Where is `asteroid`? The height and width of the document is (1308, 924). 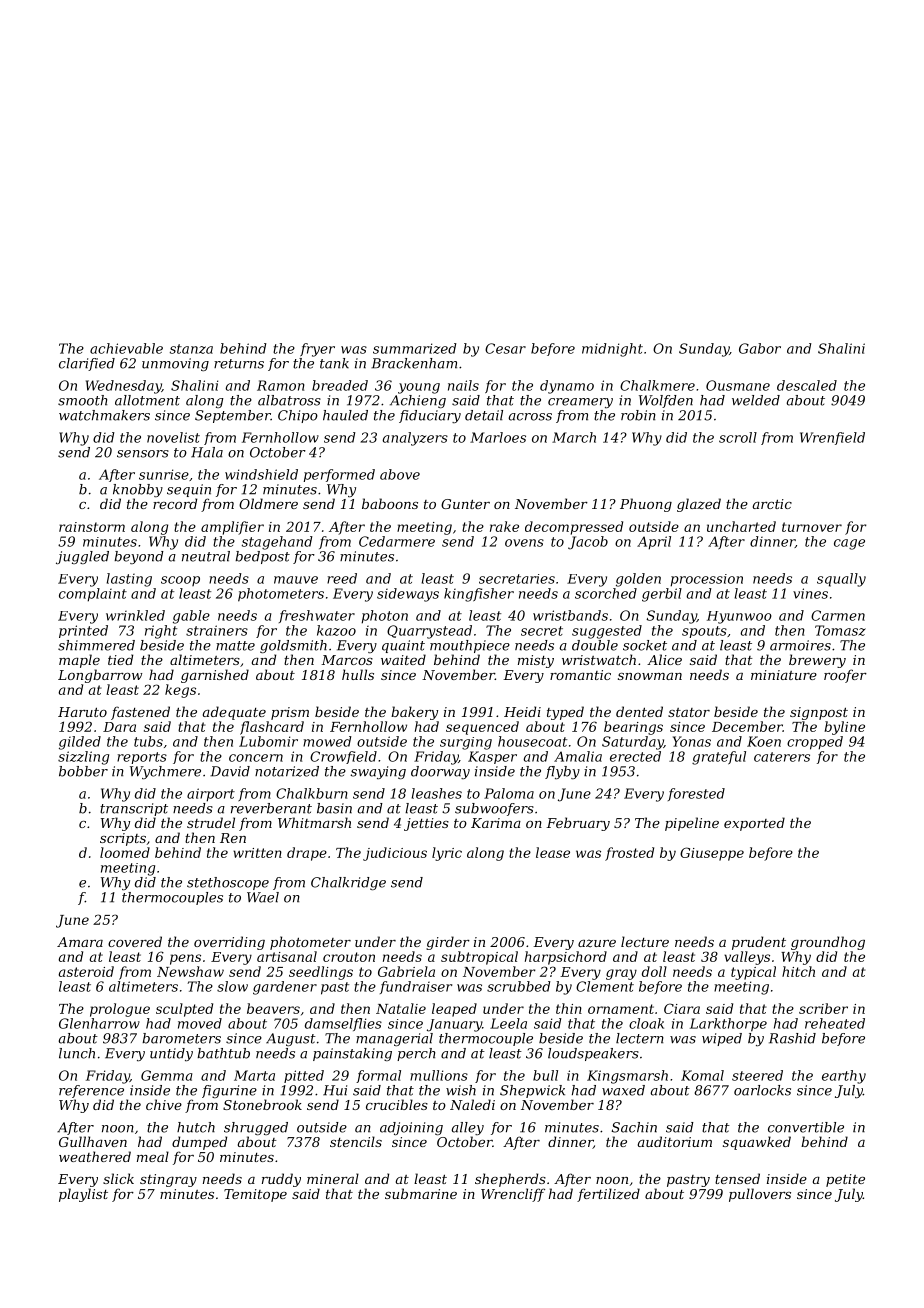
asteroid is located at coordinates (86, 971).
